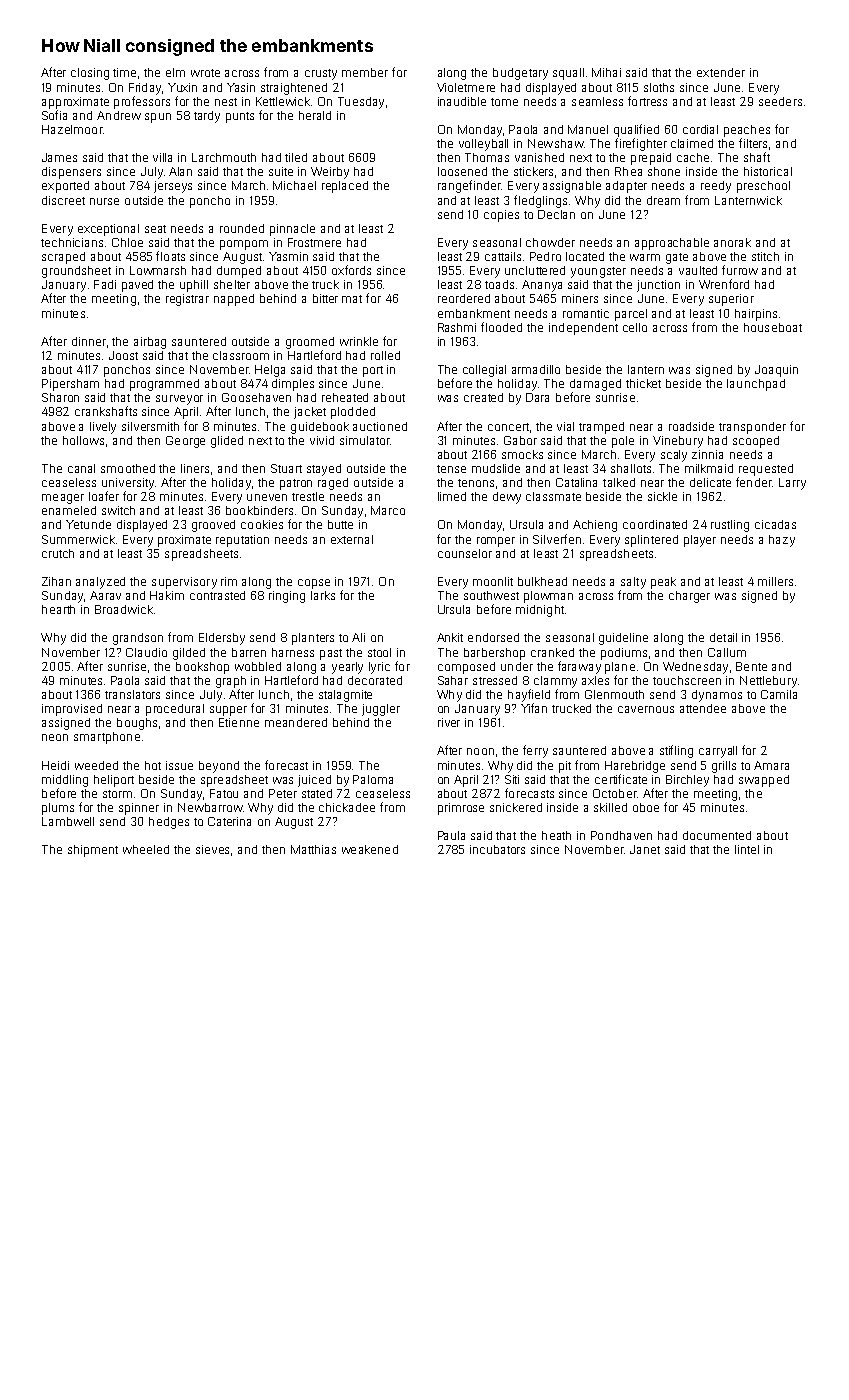  What do you see at coordinates (700, 129) in the screenshot?
I see `cordial` at bounding box center [700, 129].
